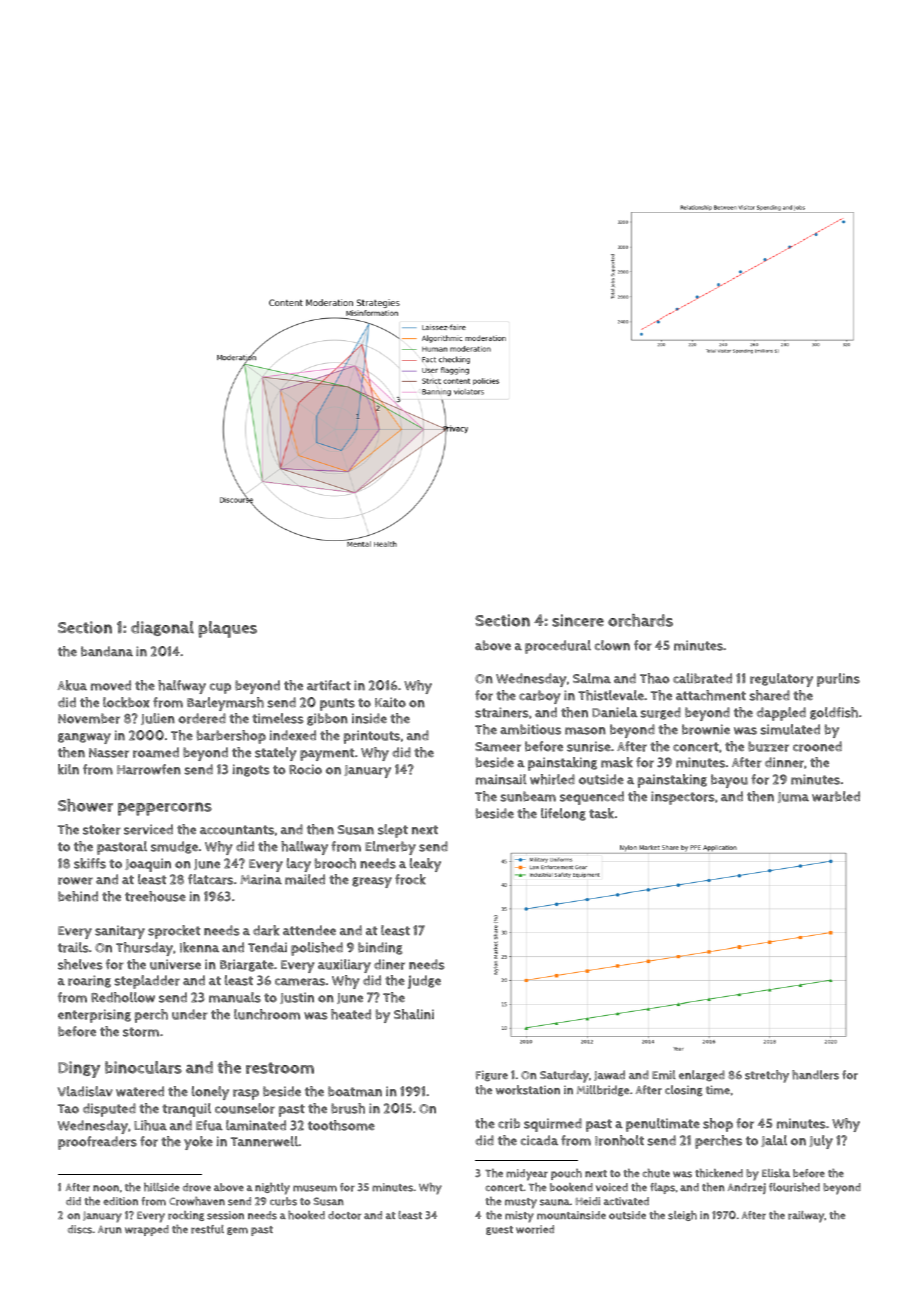 The width and height of the image is (924, 1314). I want to click on stoker, so click(102, 829).
